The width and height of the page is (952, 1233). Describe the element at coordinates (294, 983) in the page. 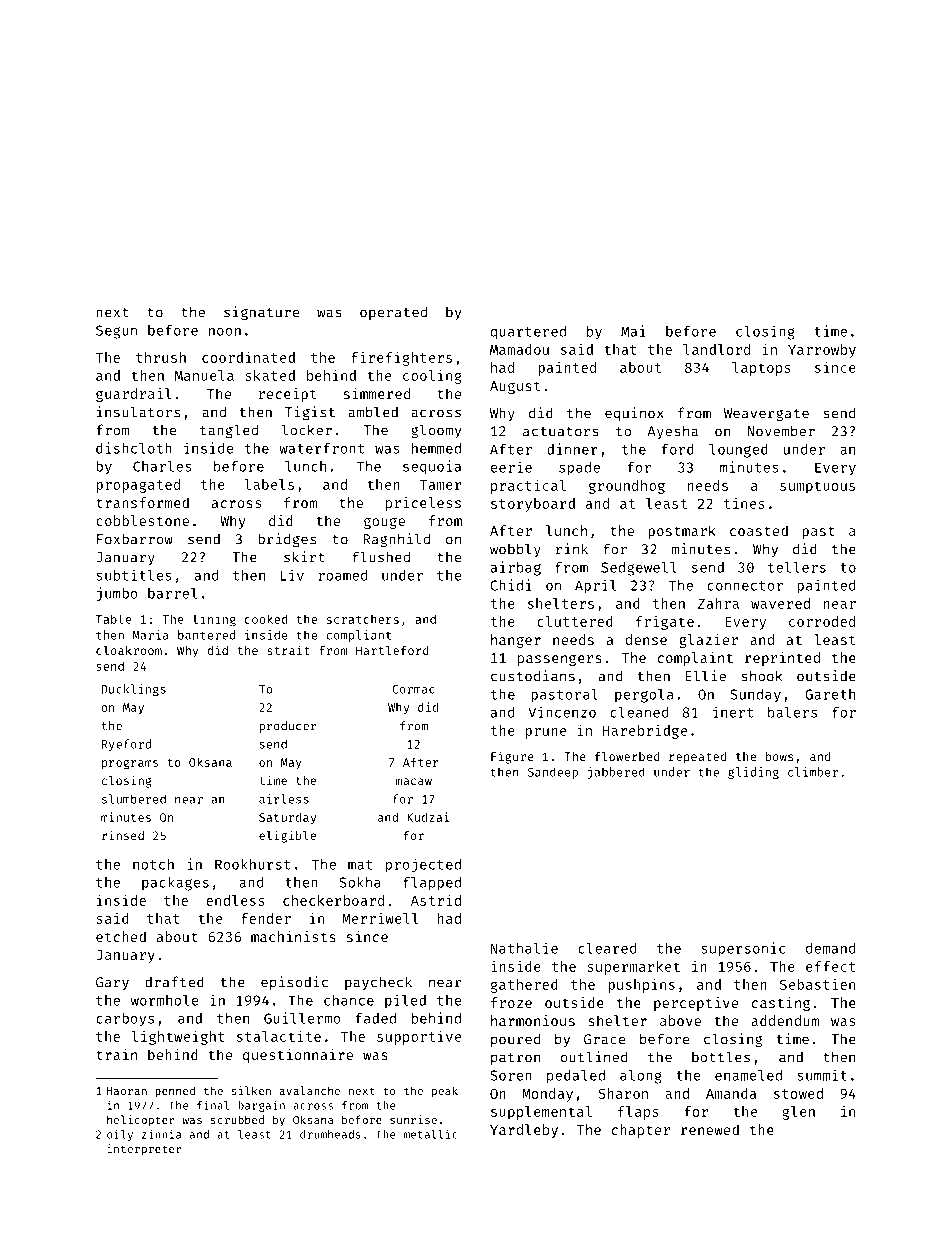

I see `episodic` at that location.
